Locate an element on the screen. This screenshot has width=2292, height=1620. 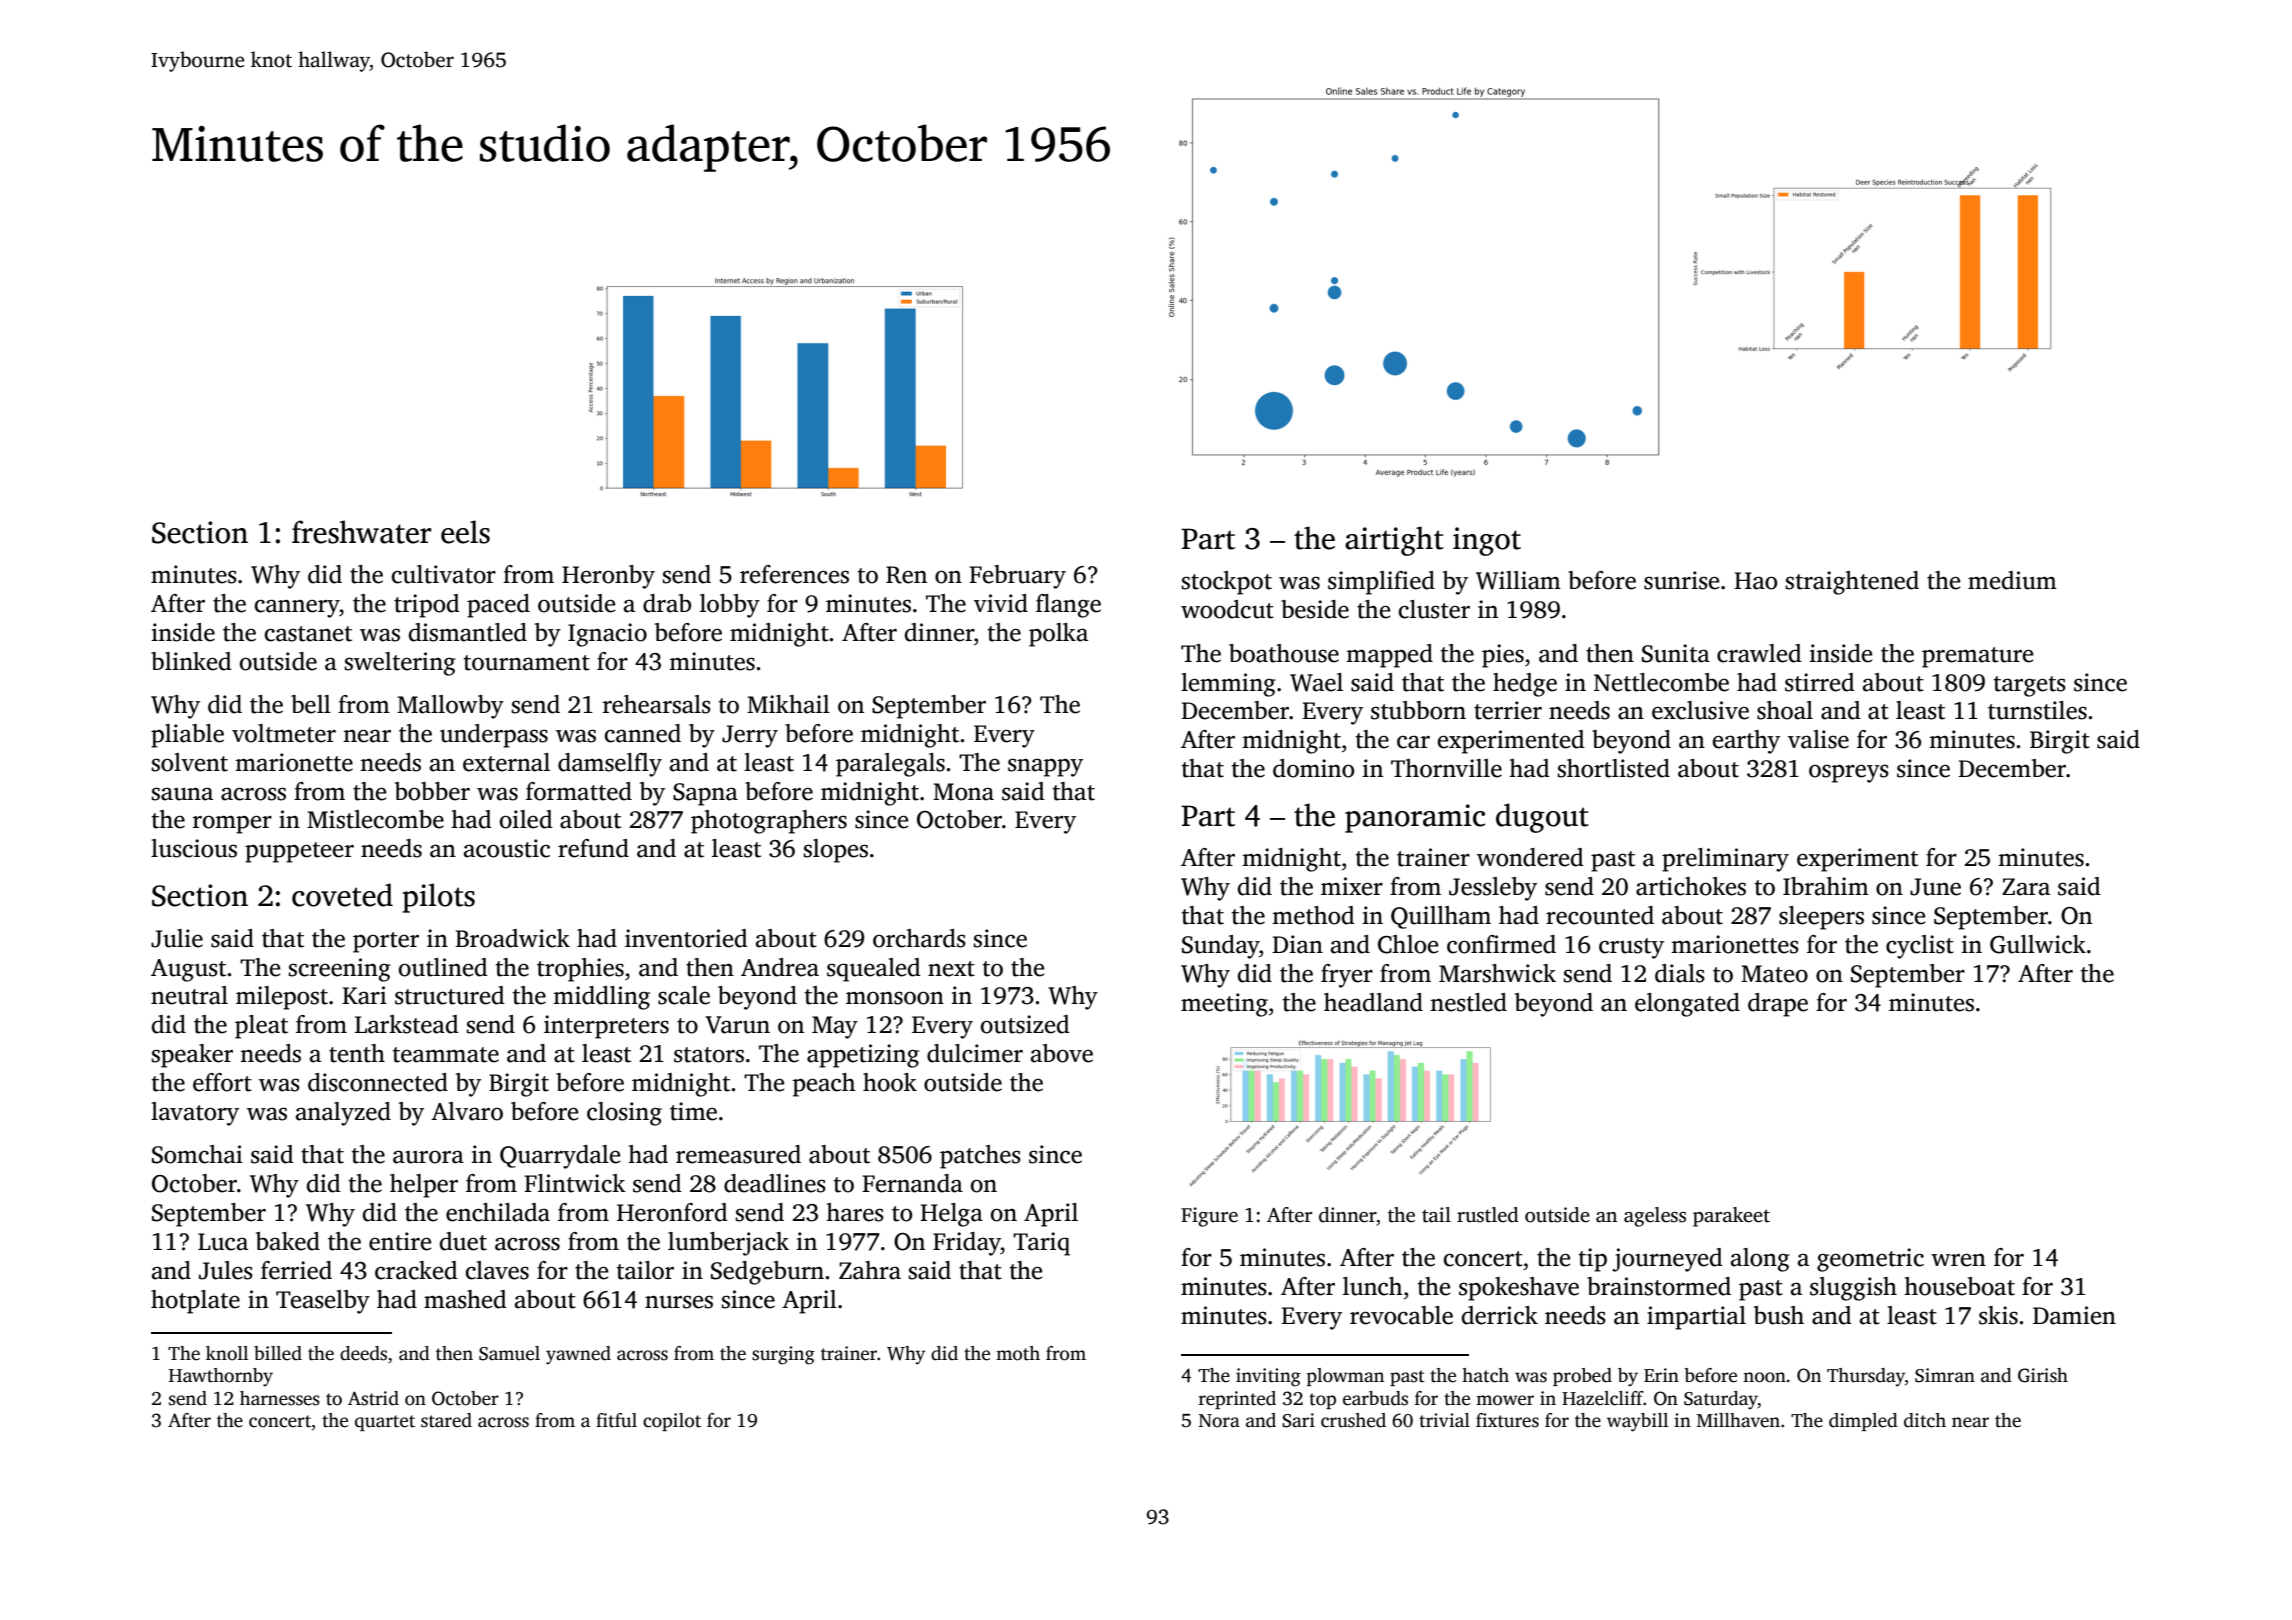
straightened is located at coordinates (1852, 583).
